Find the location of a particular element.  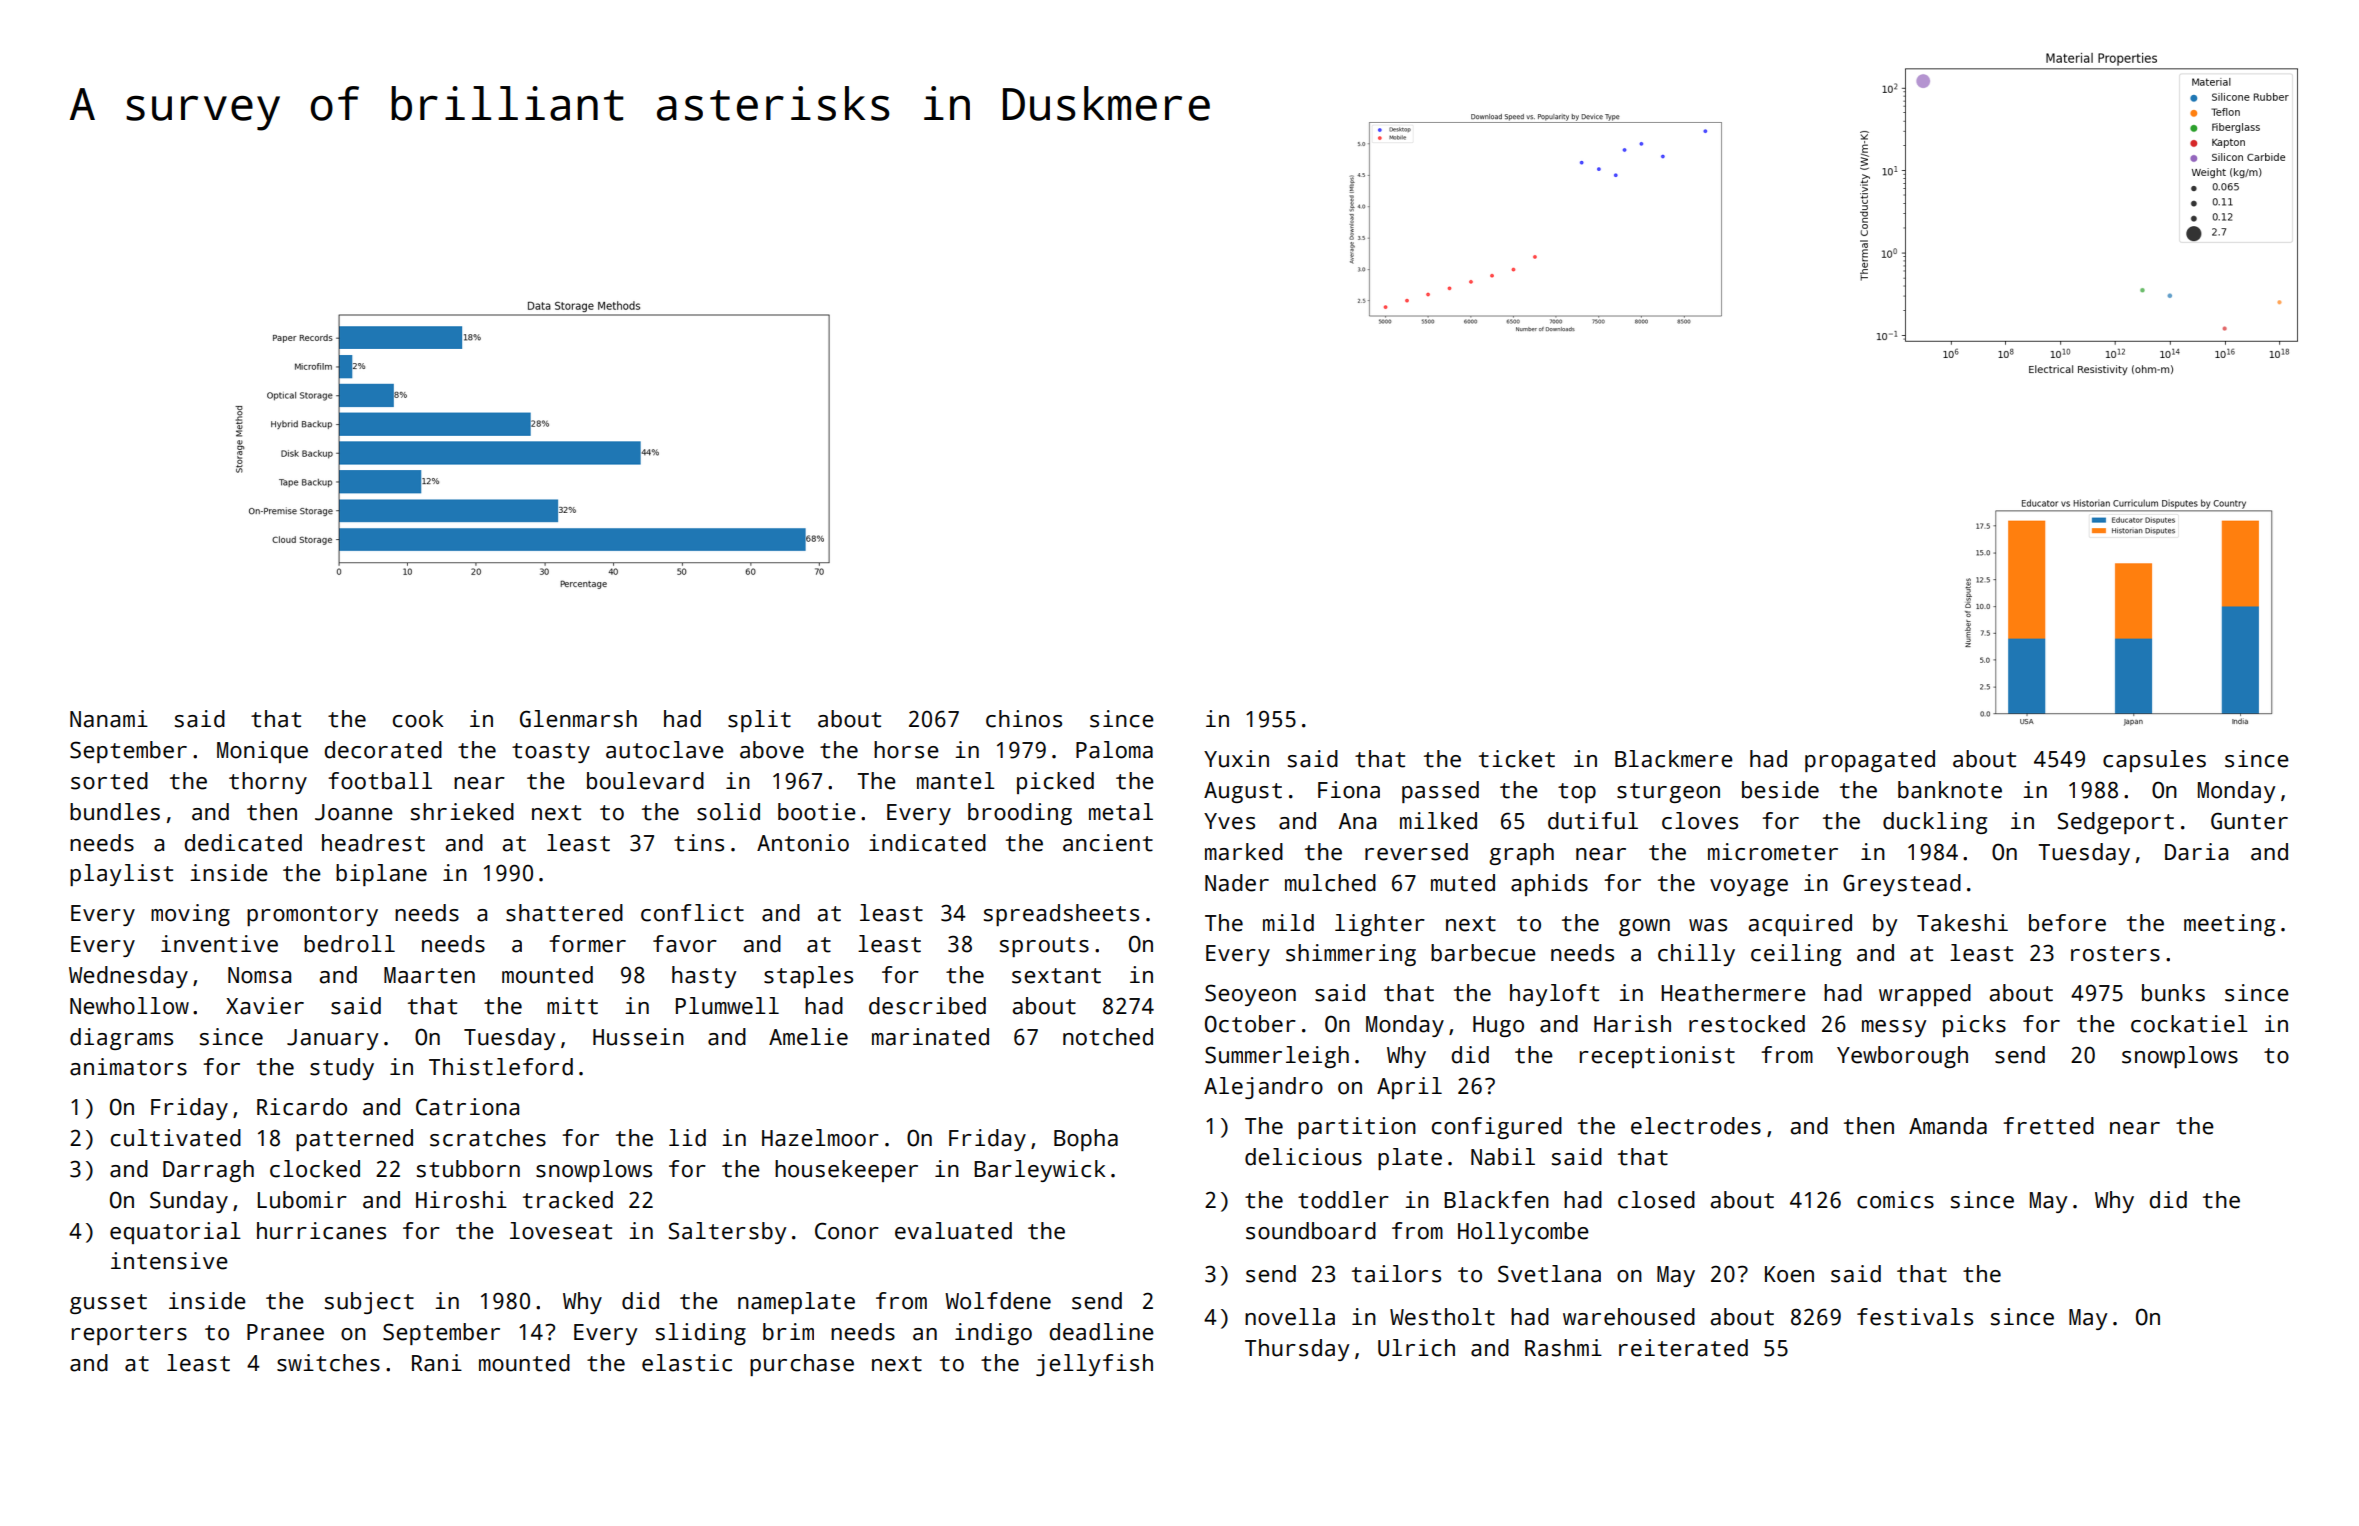

ticket is located at coordinates (1517, 759).
